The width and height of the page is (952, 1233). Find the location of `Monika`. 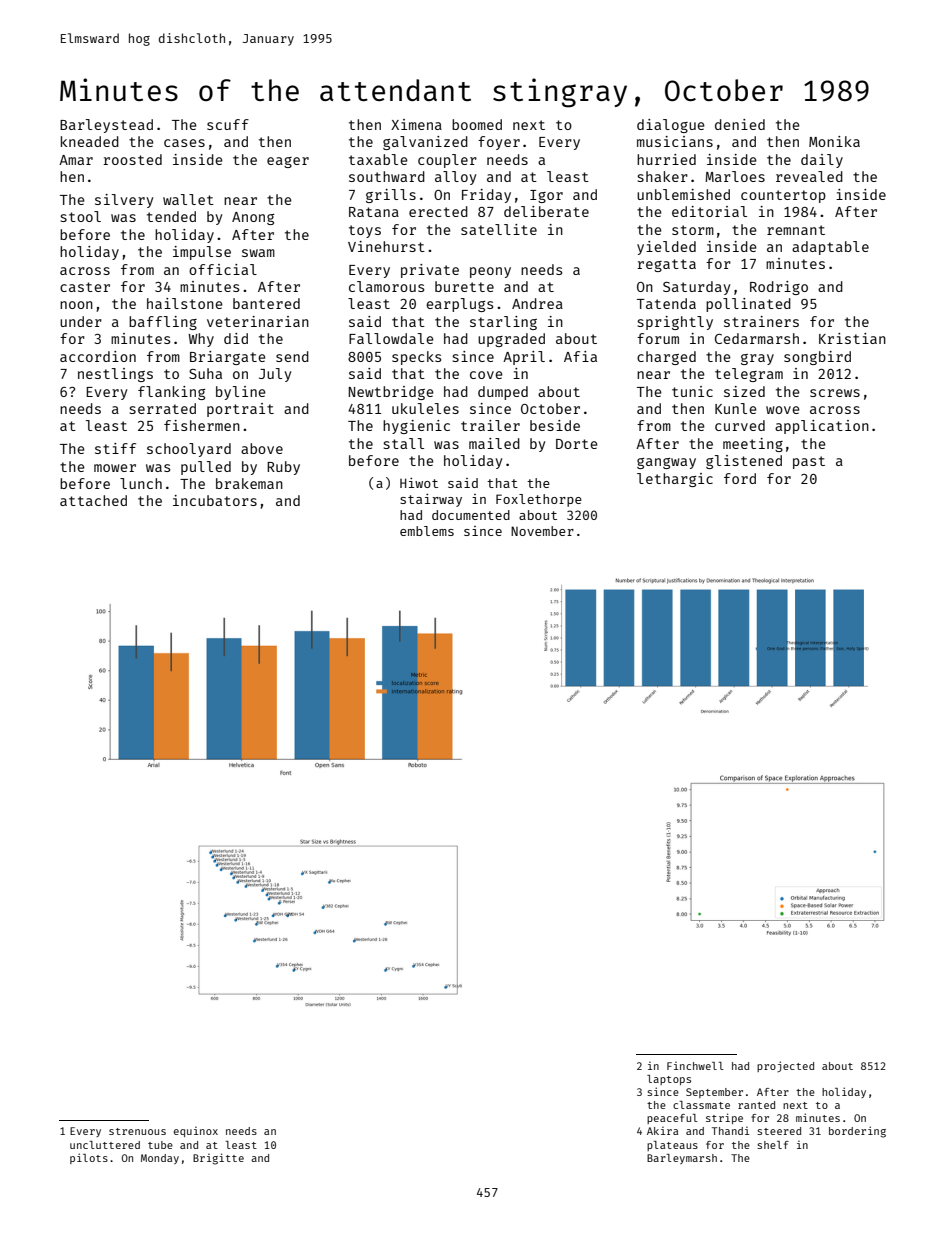

Monika is located at coordinates (834, 141).
